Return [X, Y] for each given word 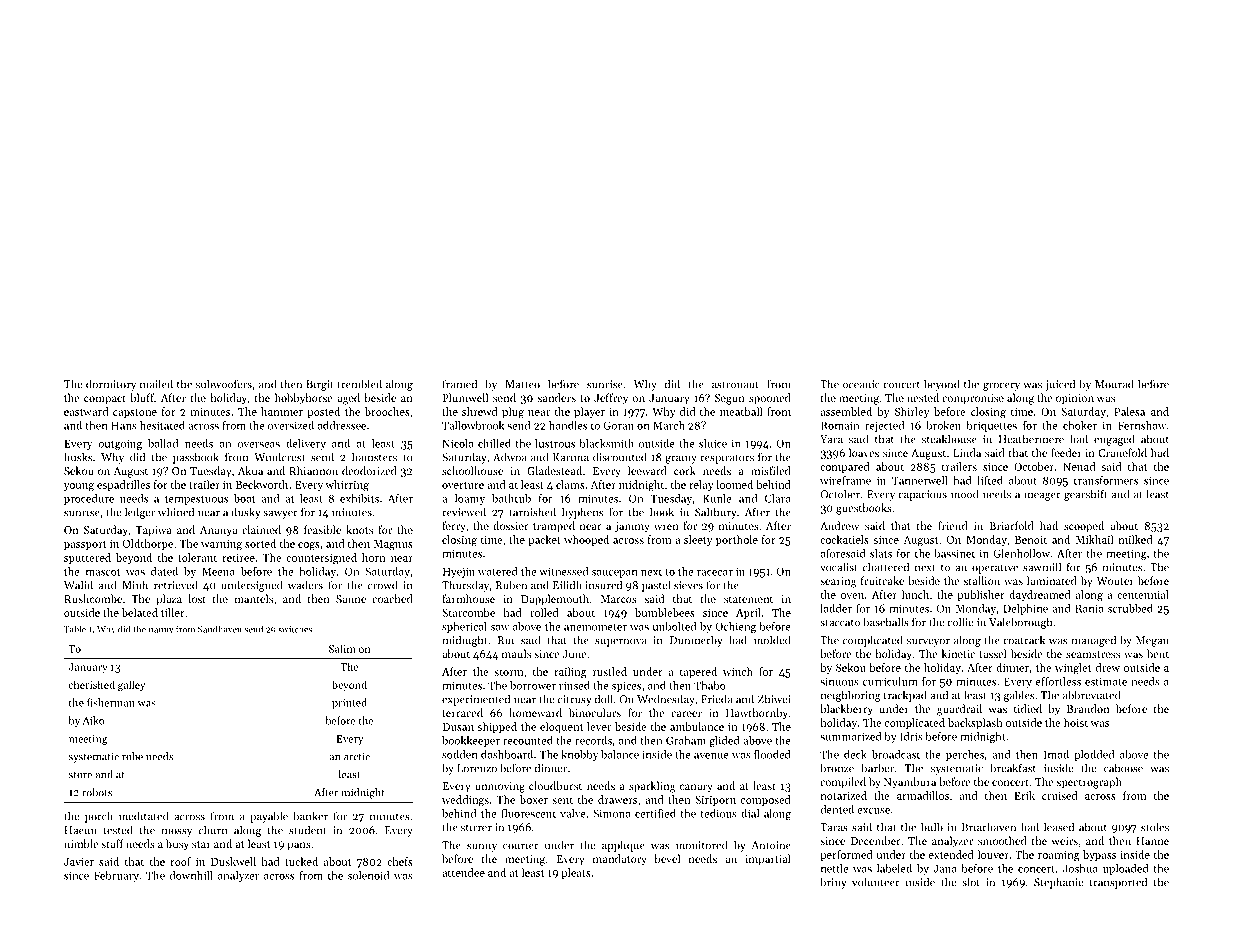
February [116, 876]
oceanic [861, 384]
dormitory [111, 385]
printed [349, 703]
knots [359, 529]
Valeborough [1020, 623]
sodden [460, 754]
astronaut [735, 385]
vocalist [839, 567]
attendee [463, 872]
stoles [1155, 827]
